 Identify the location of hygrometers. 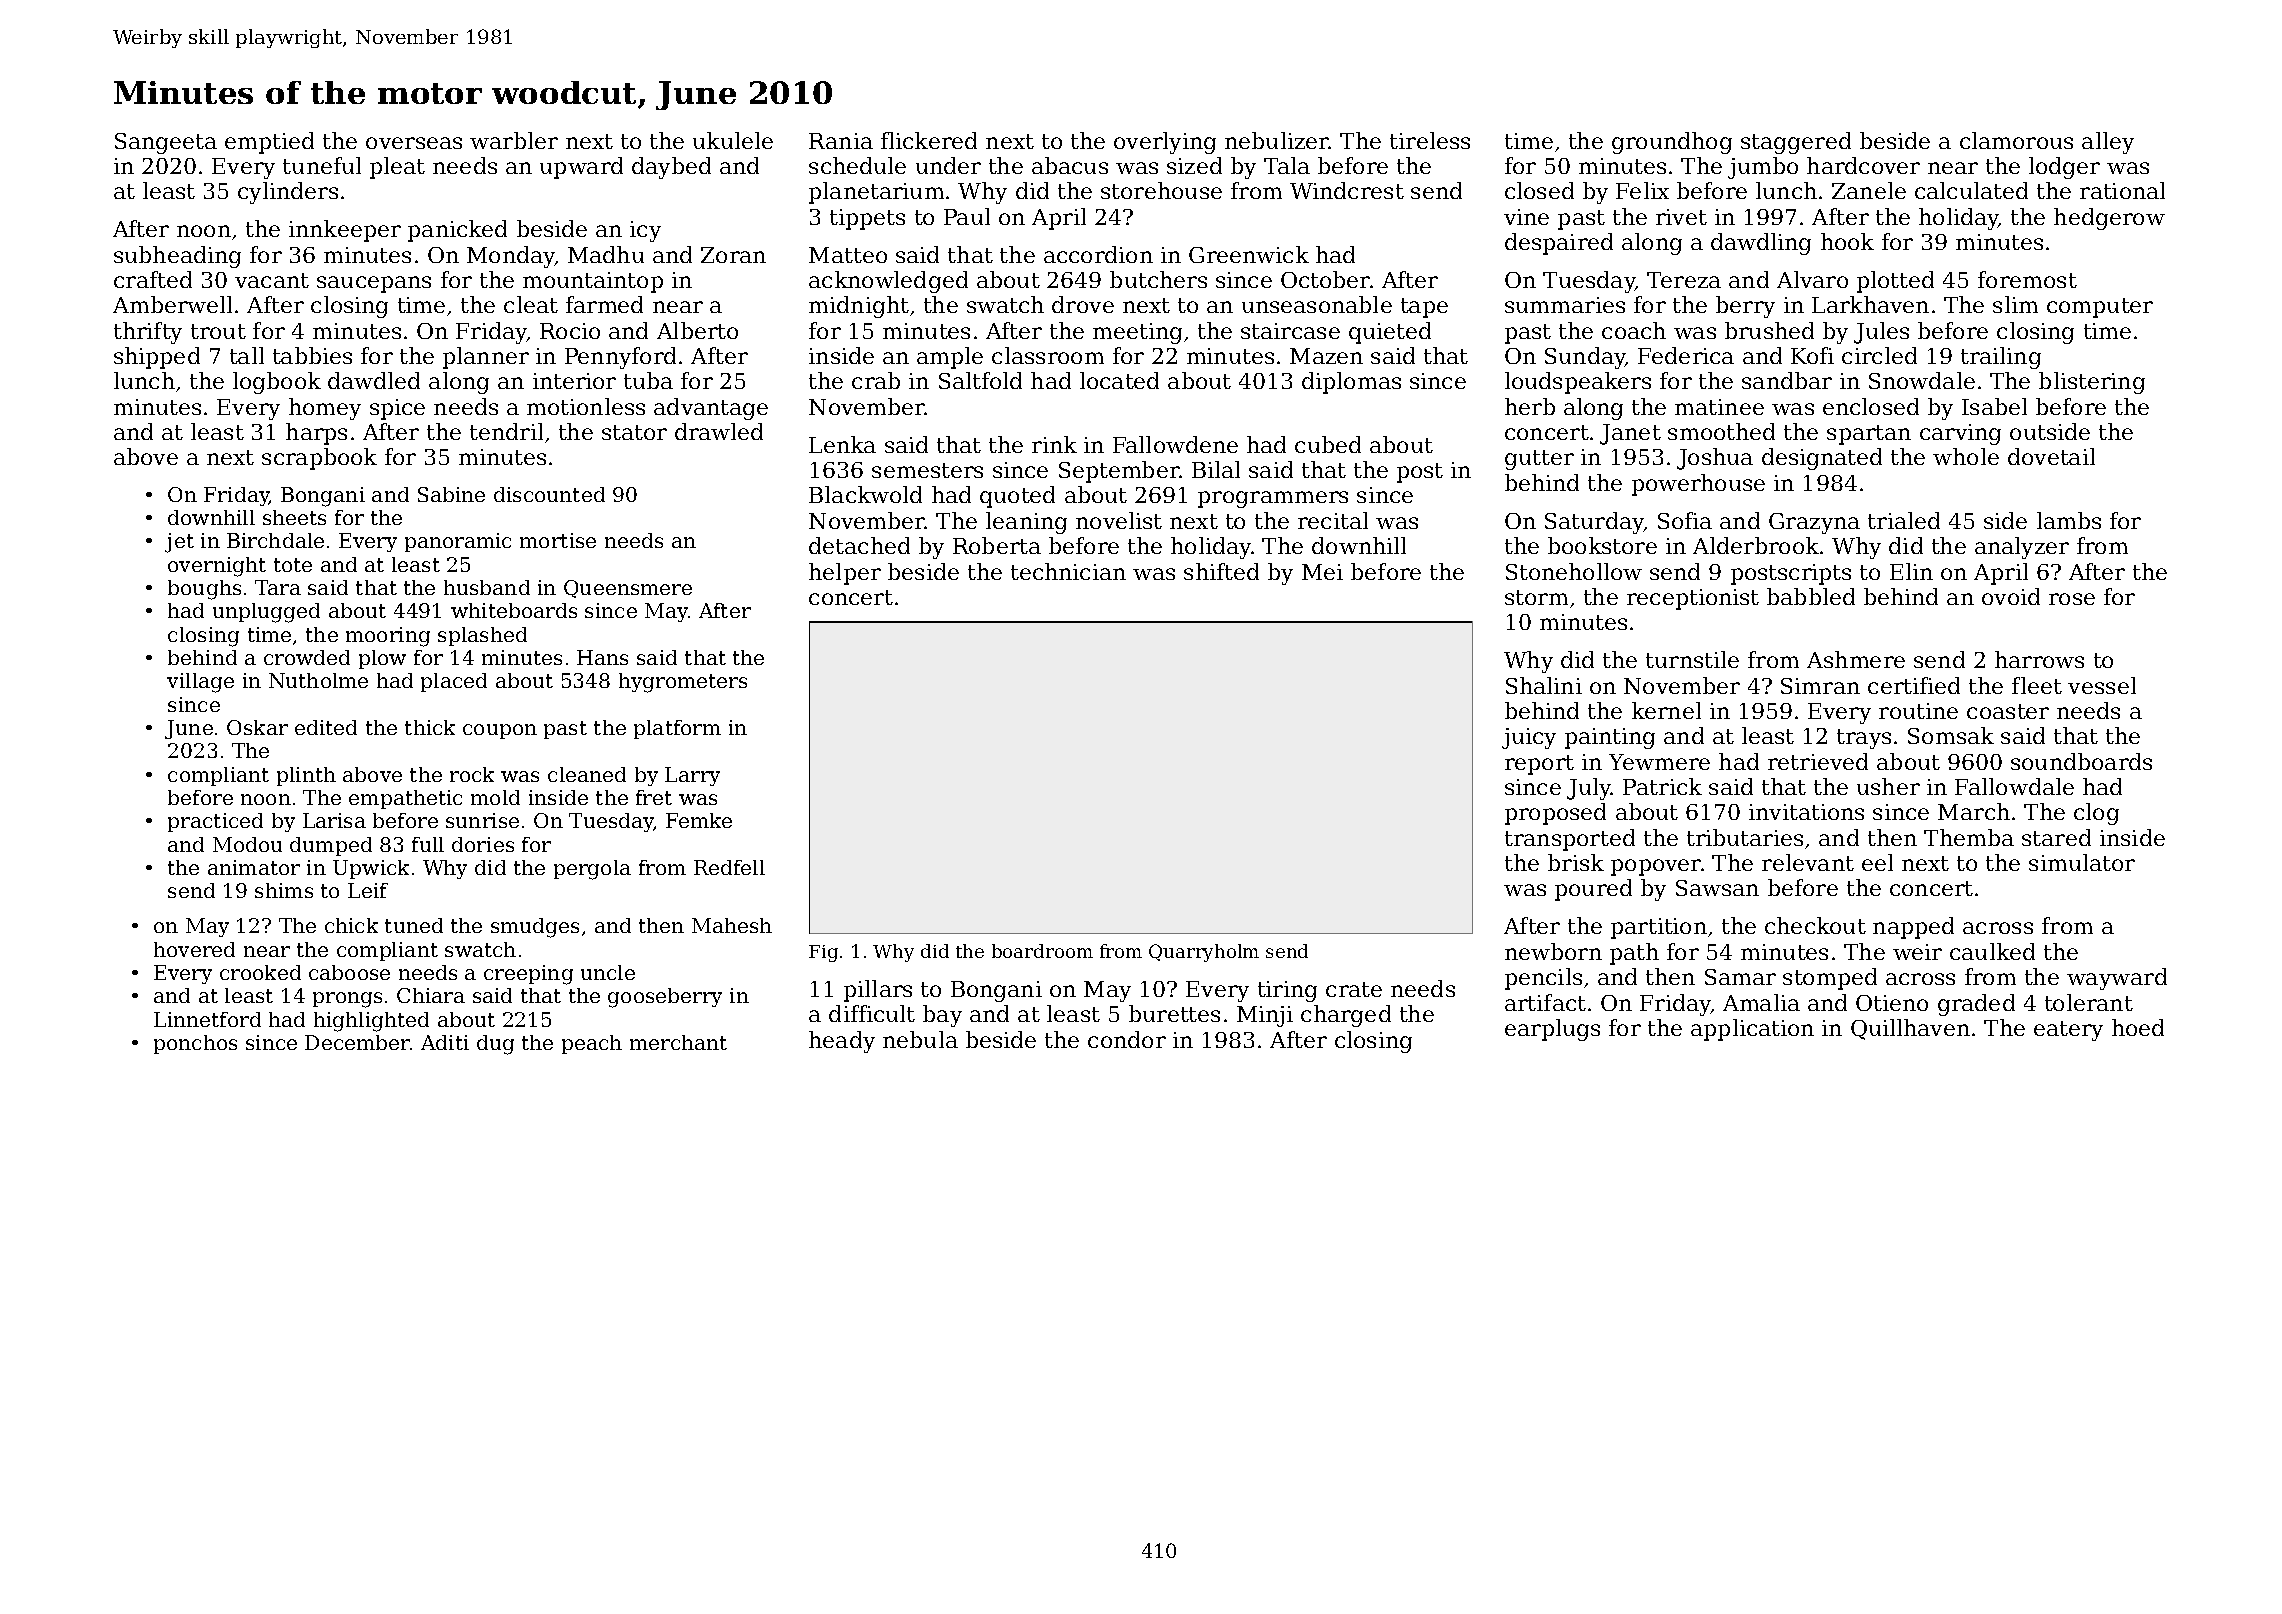
(683, 683).
